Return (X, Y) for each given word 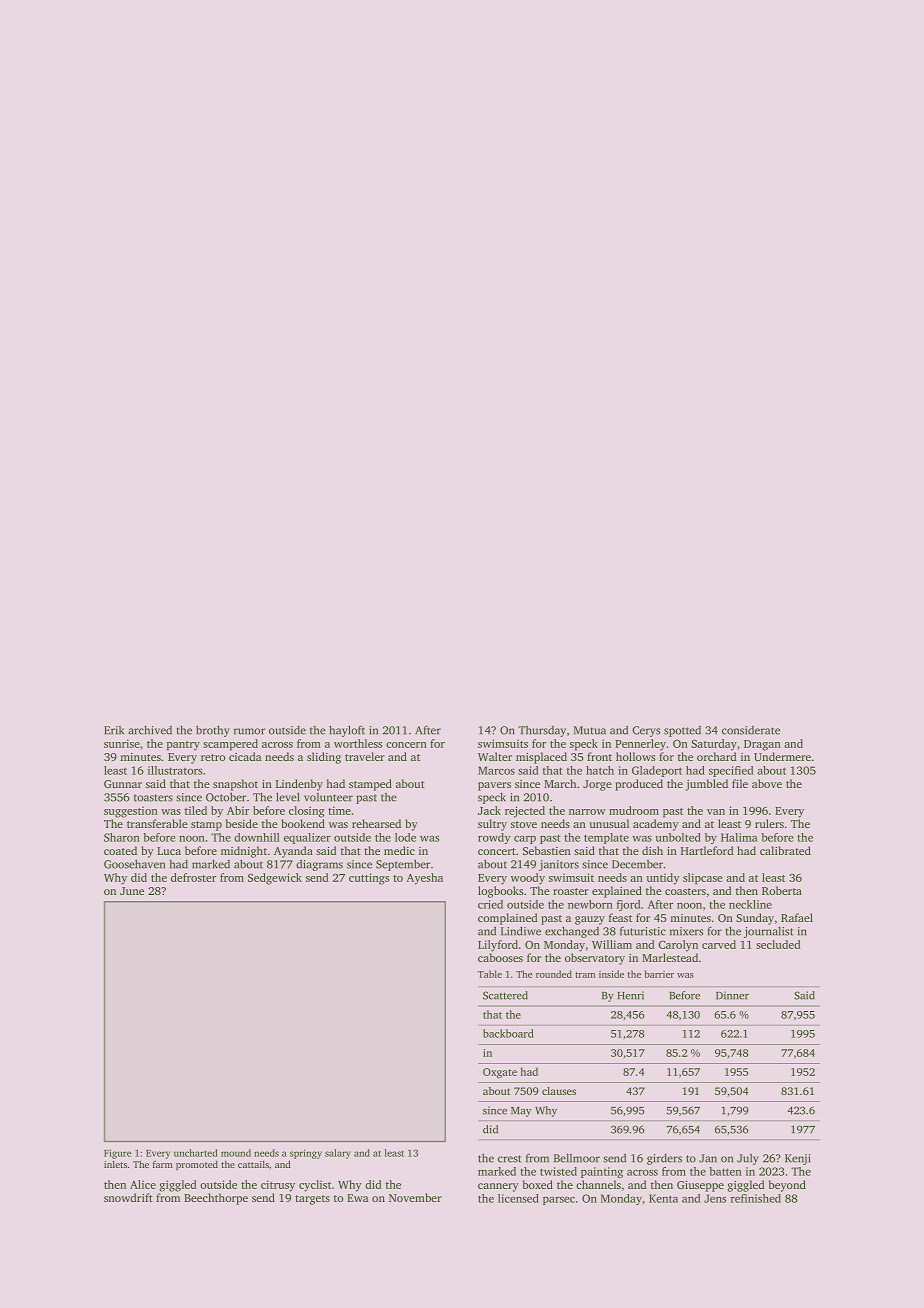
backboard (508, 1033)
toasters (153, 798)
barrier (659, 974)
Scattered (505, 995)
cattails (253, 1164)
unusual (609, 823)
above (767, 783)
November (415, 1197)
